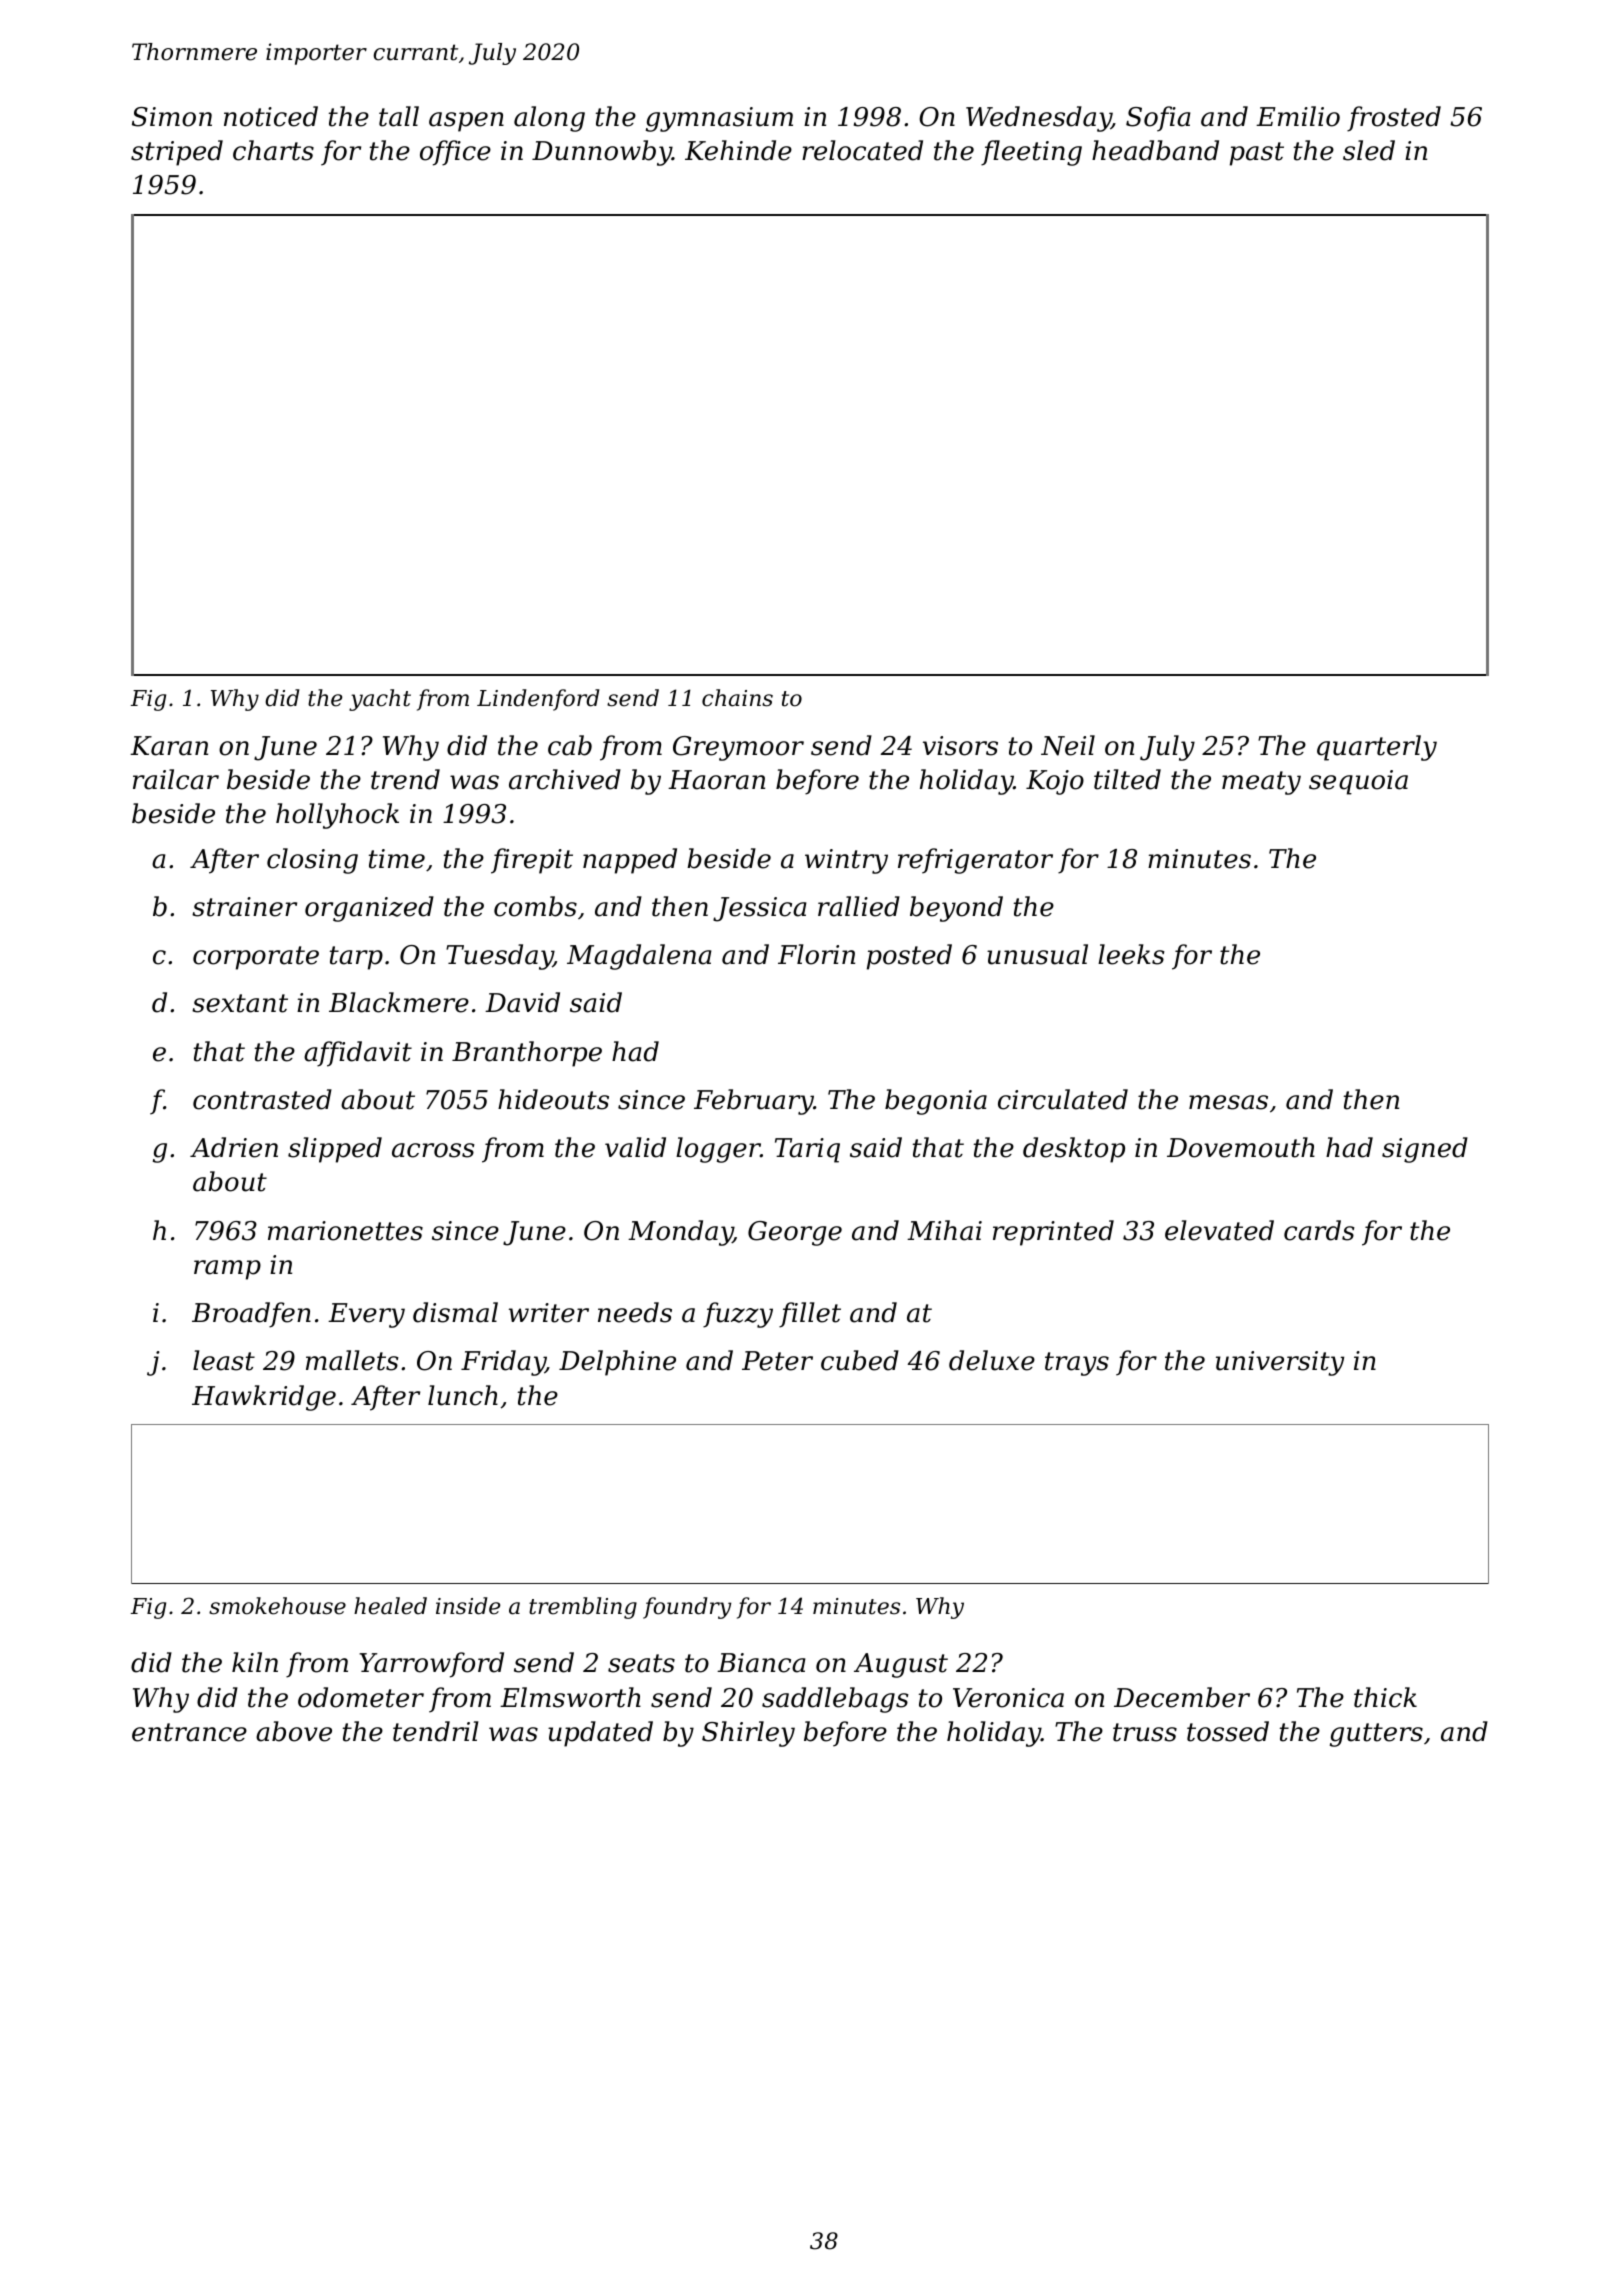  I want to click on deluxe, so click(992, 1360).
